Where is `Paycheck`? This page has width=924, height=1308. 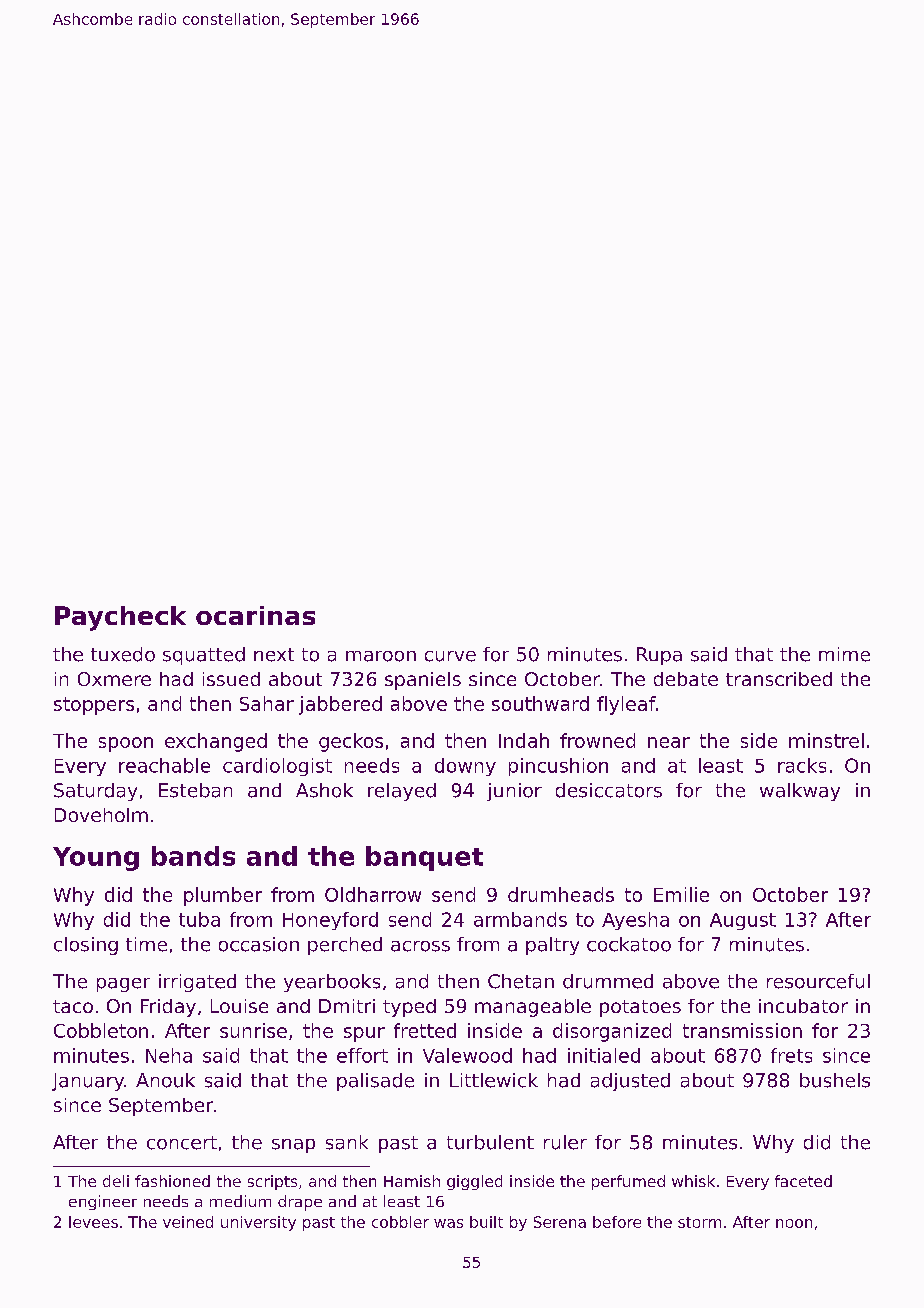
Paycheck is located at coordinates (120, 618).
